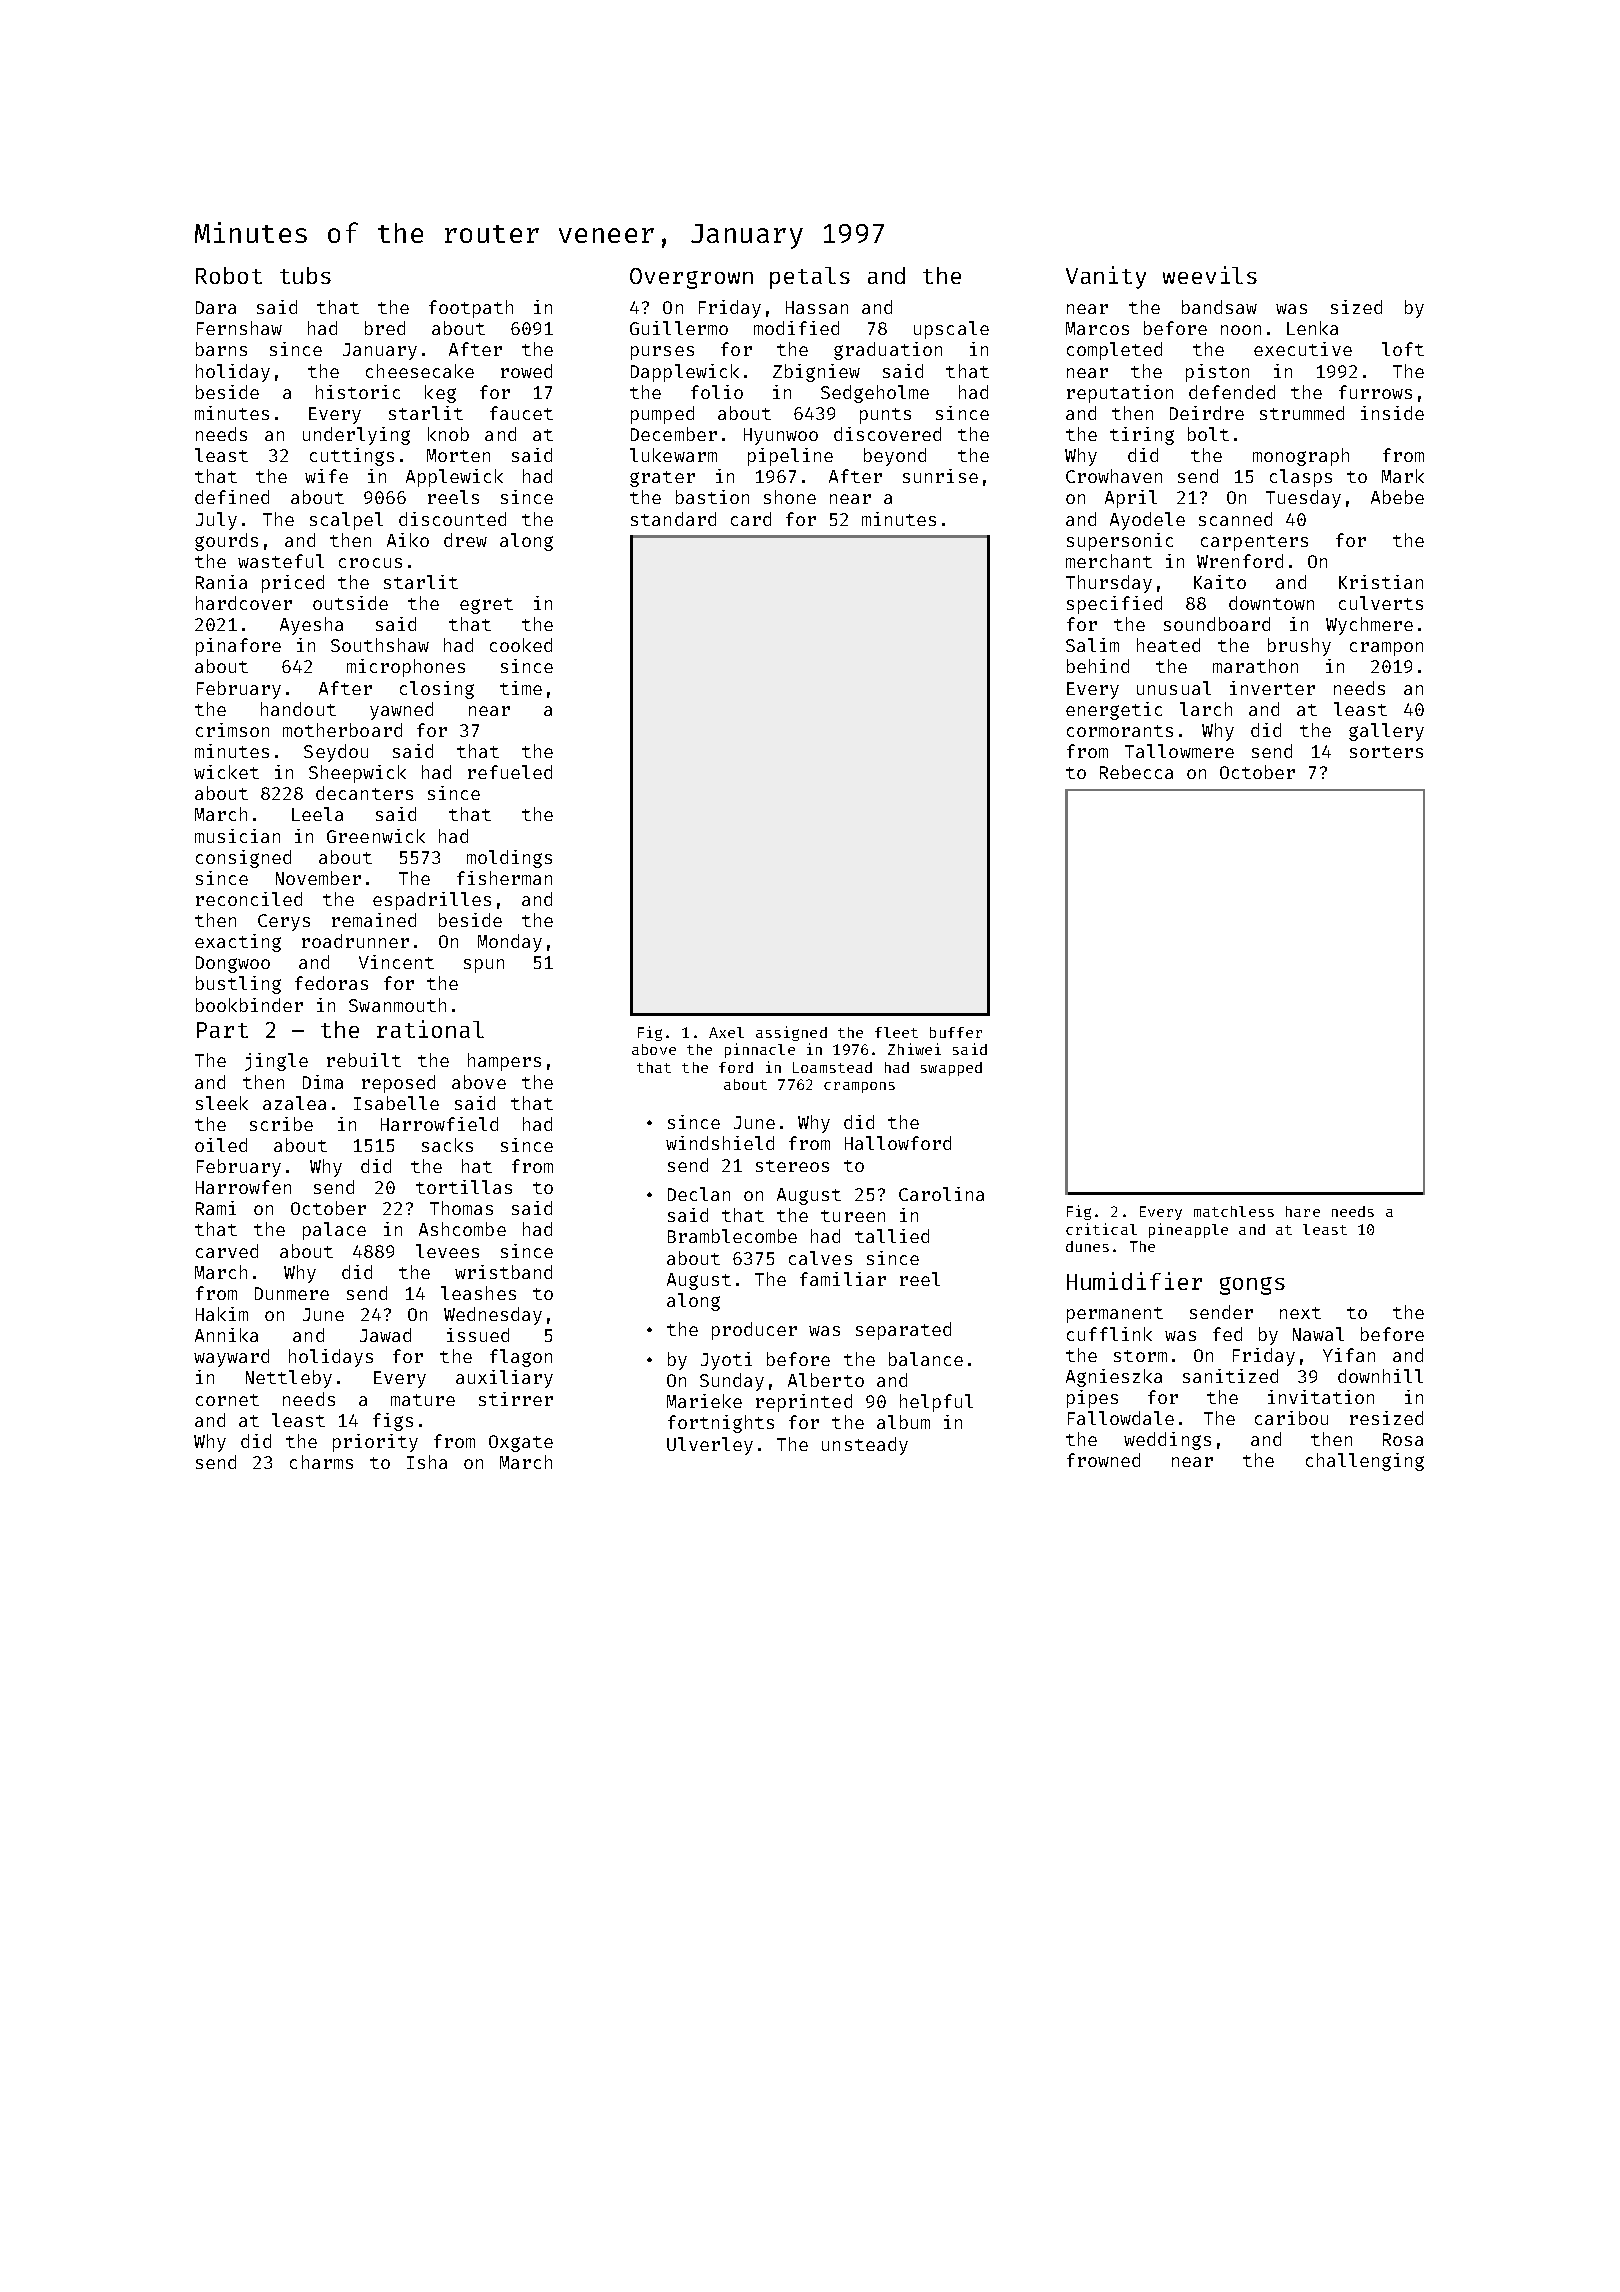  Describe the element at coordinates (504, 878) in the document. I see `fisherman` at that location.
